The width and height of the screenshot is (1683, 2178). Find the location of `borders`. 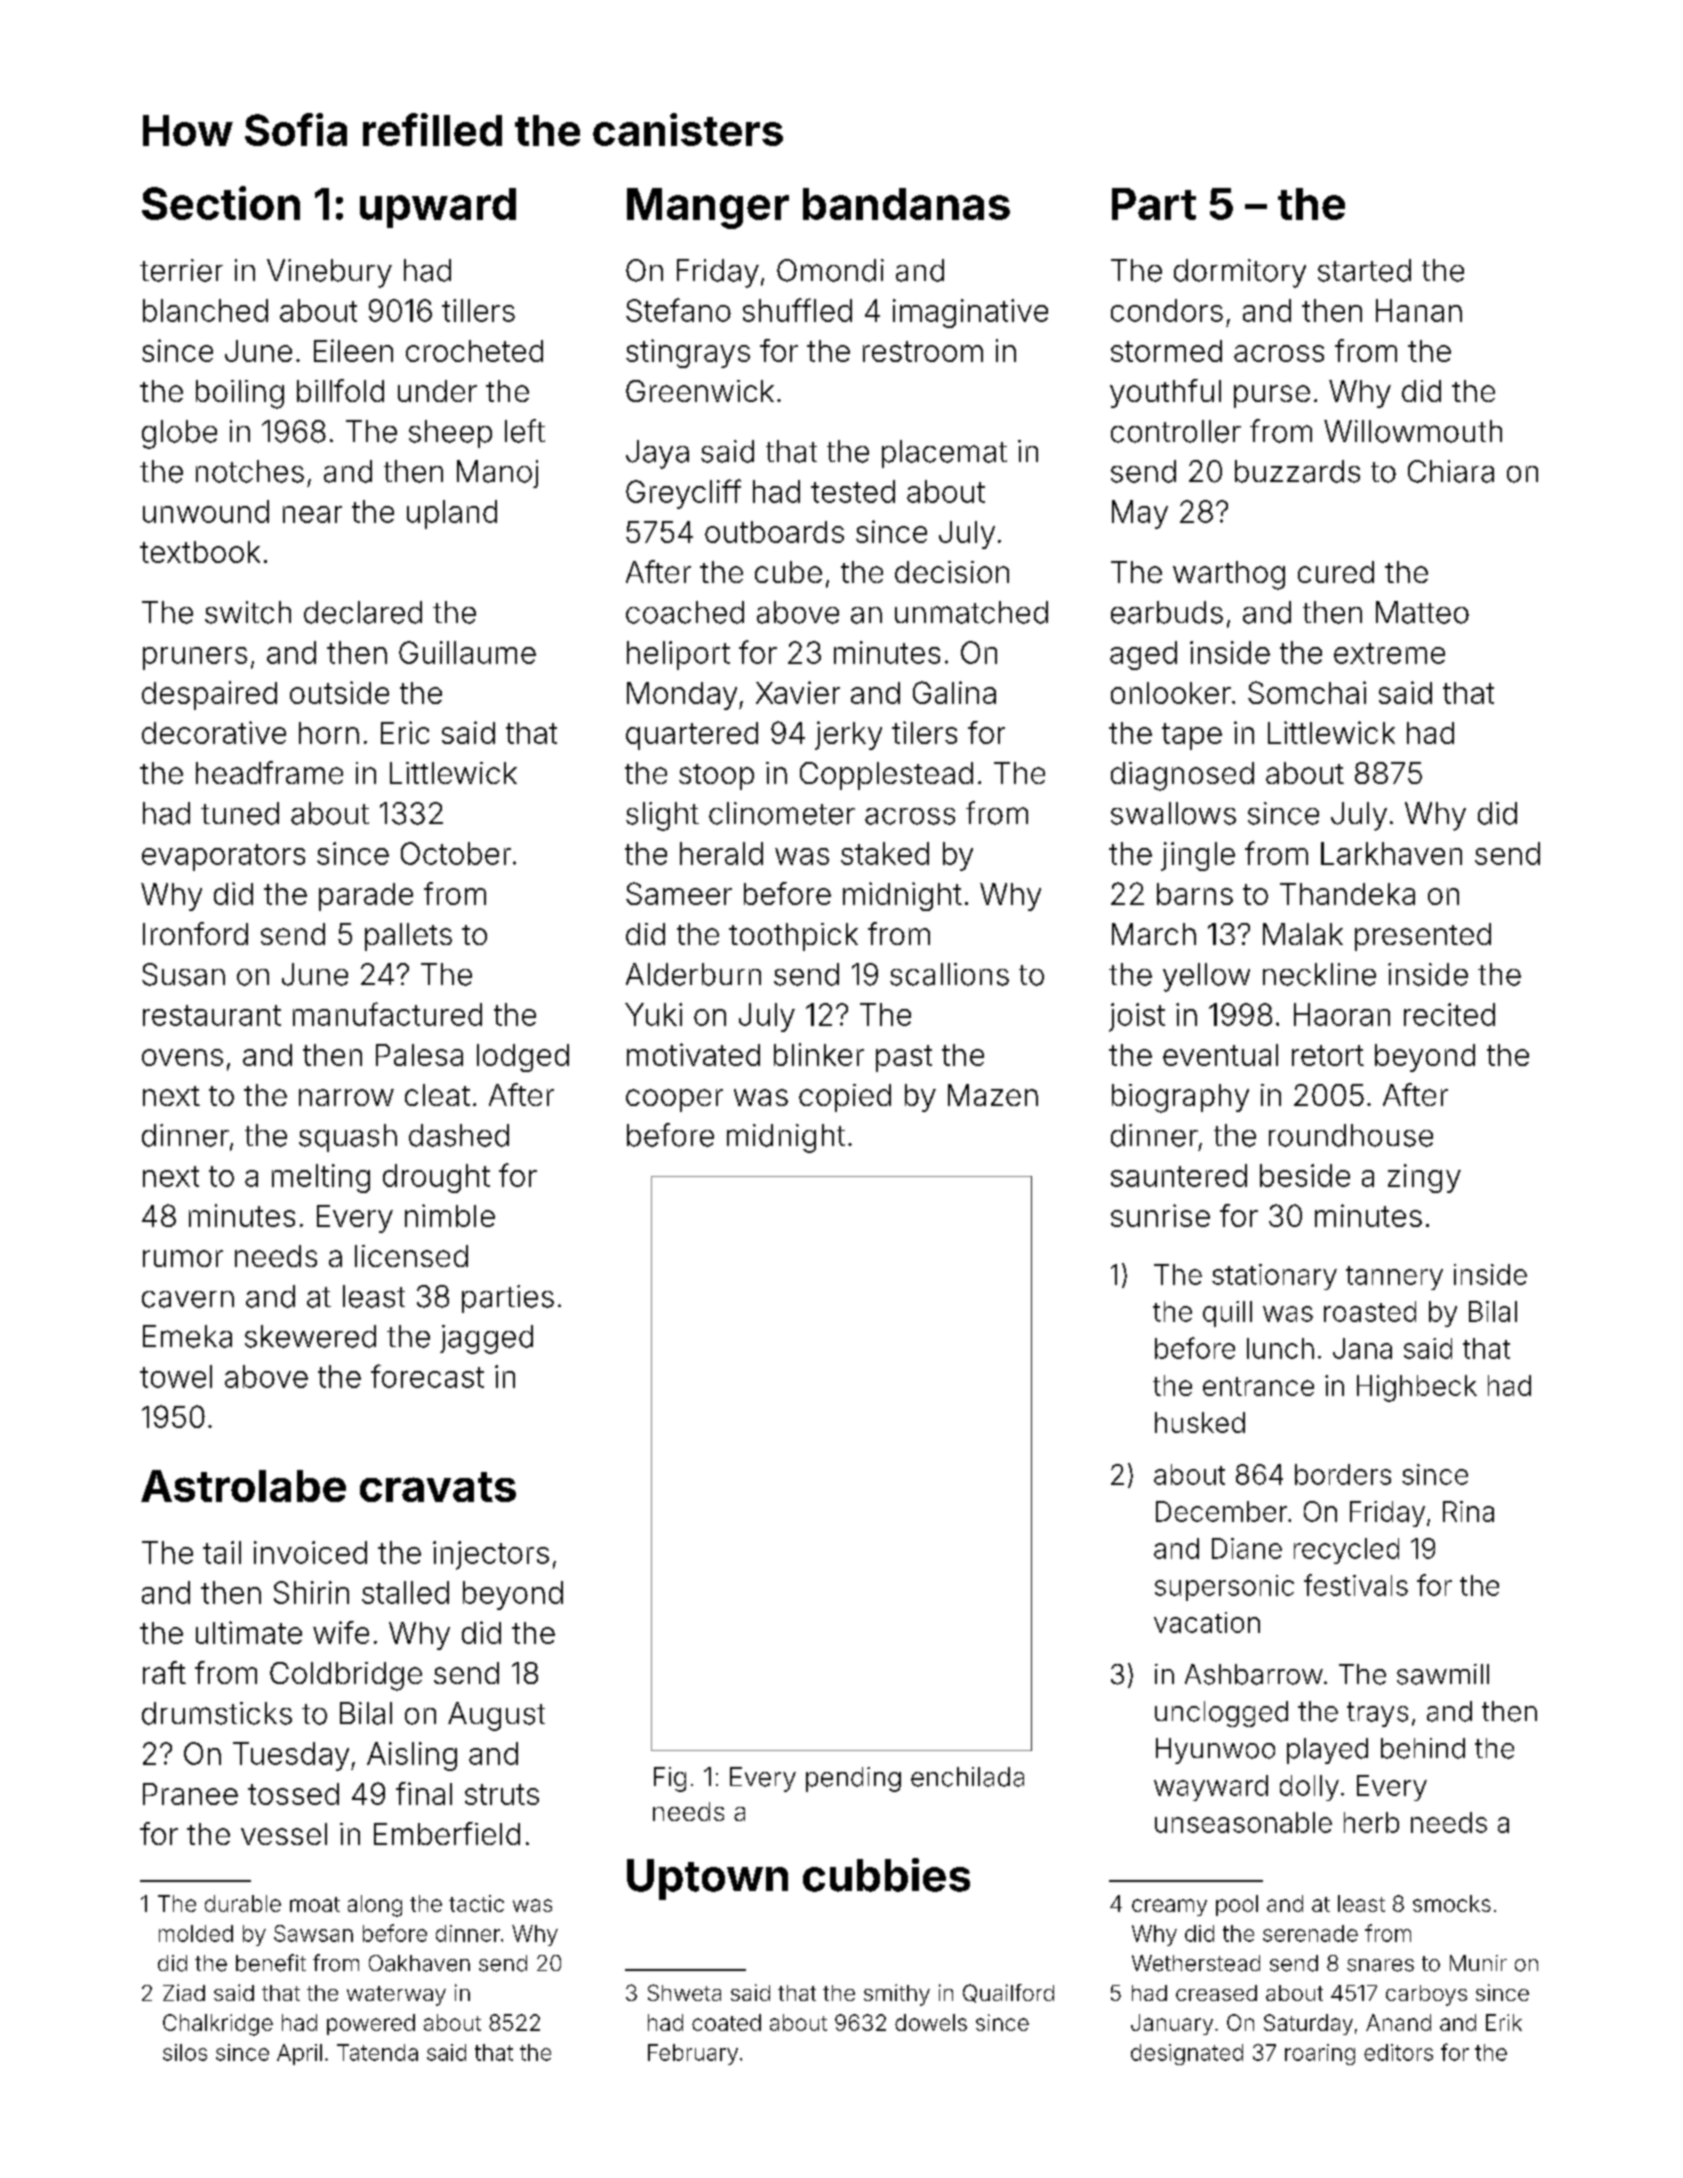

borders is located at coordinates (1343, 1474).
